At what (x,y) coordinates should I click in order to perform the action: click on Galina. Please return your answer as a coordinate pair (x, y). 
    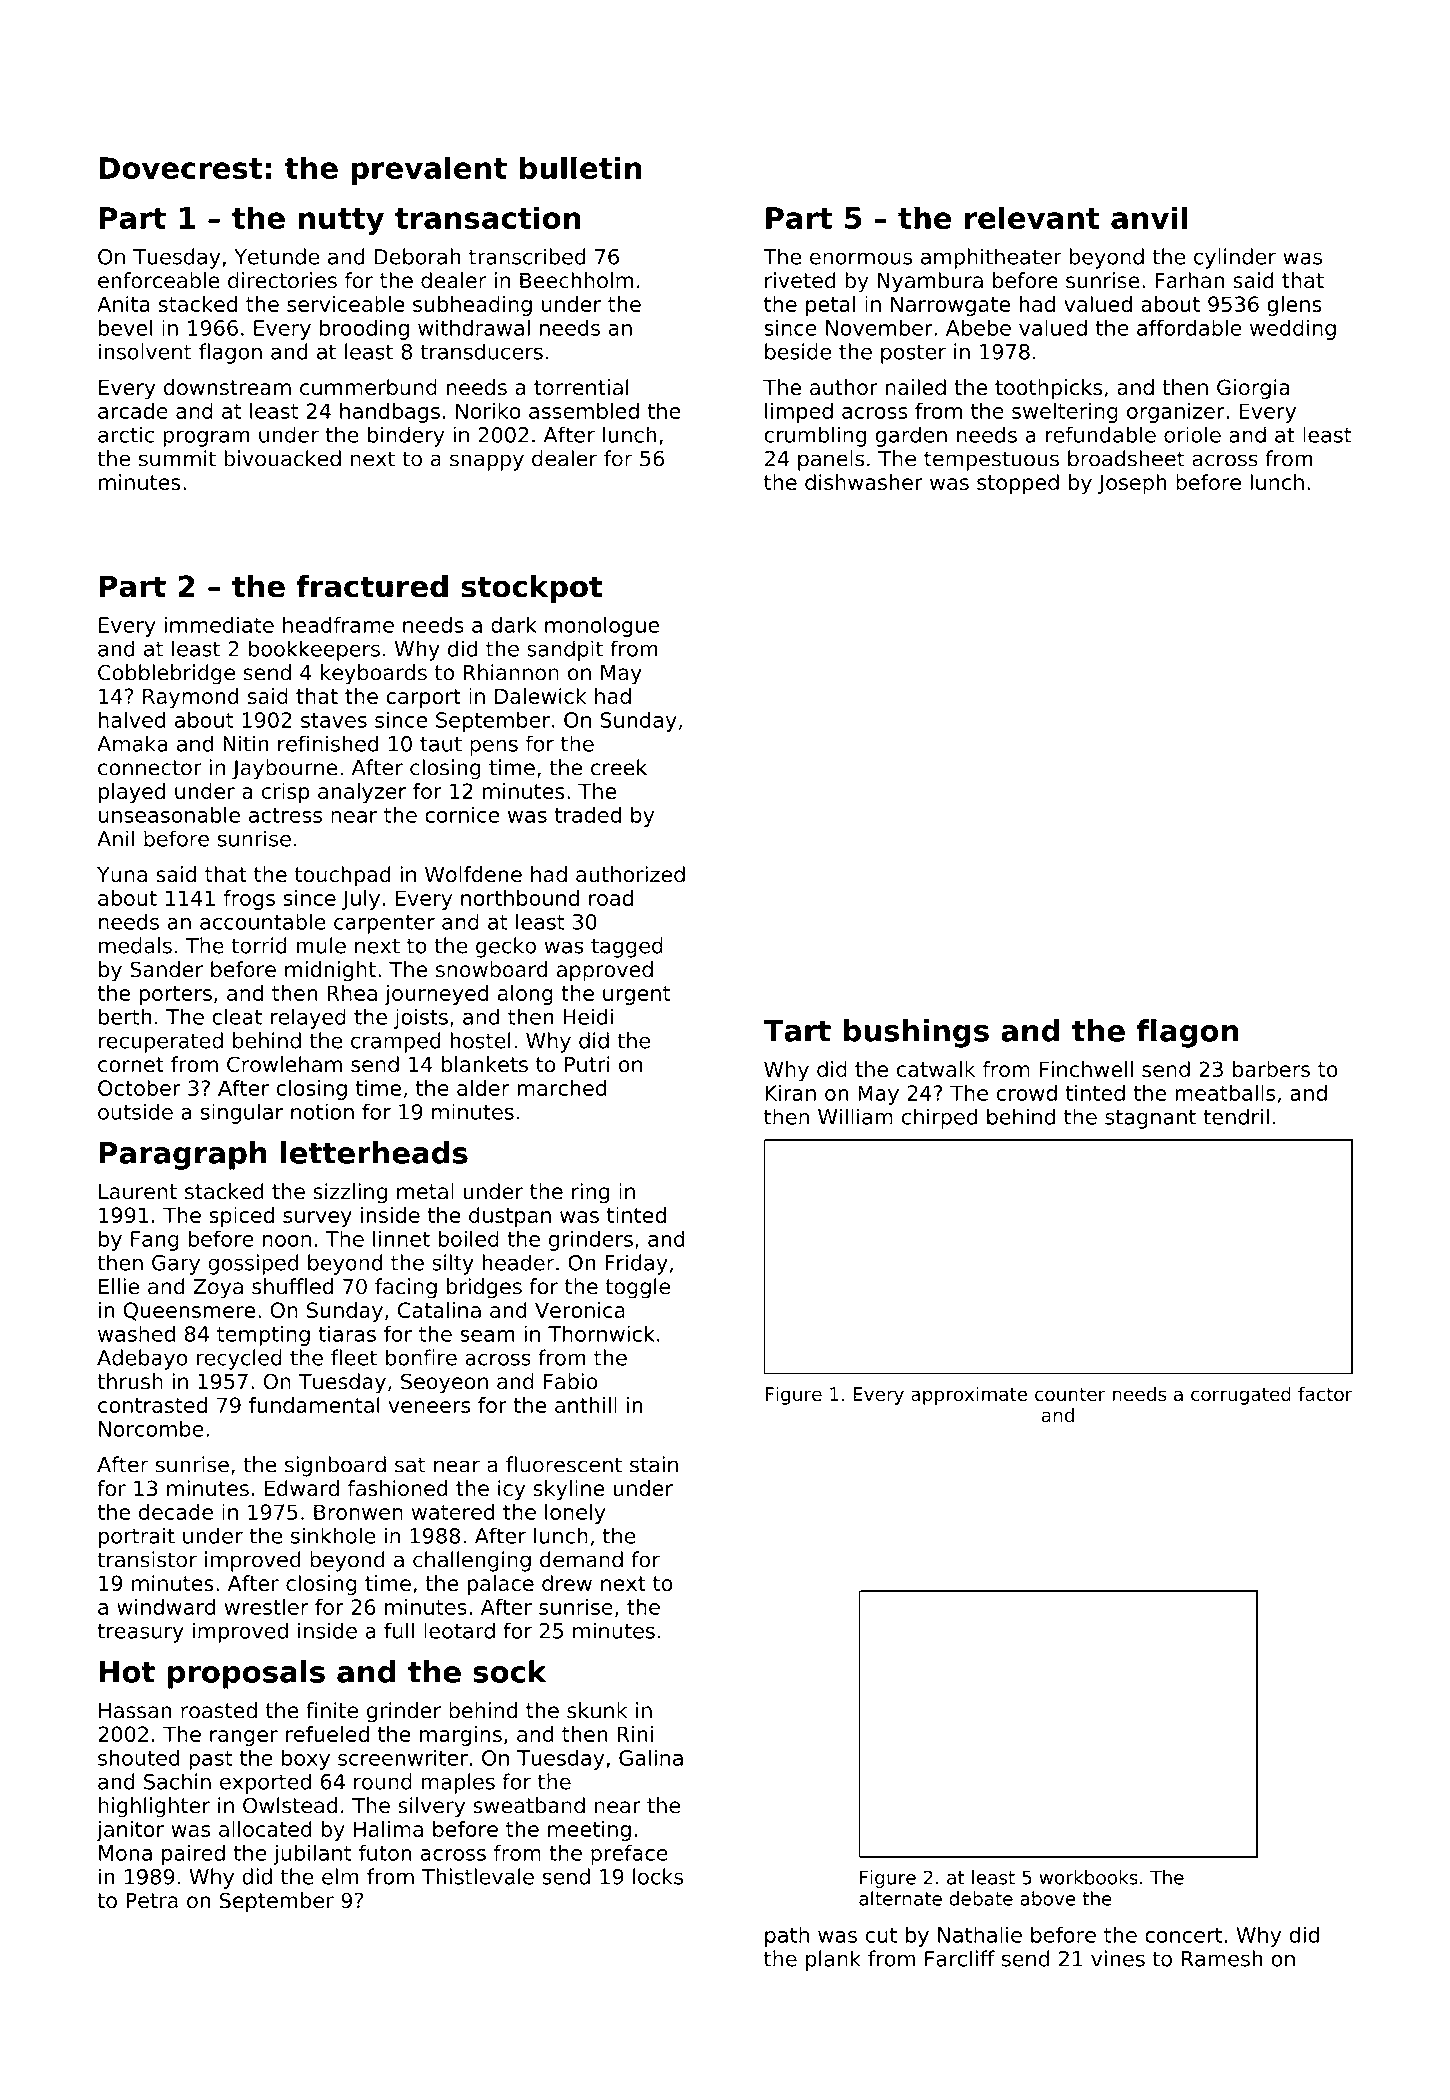
    Looking at the image, I should click on (651, 1757).
